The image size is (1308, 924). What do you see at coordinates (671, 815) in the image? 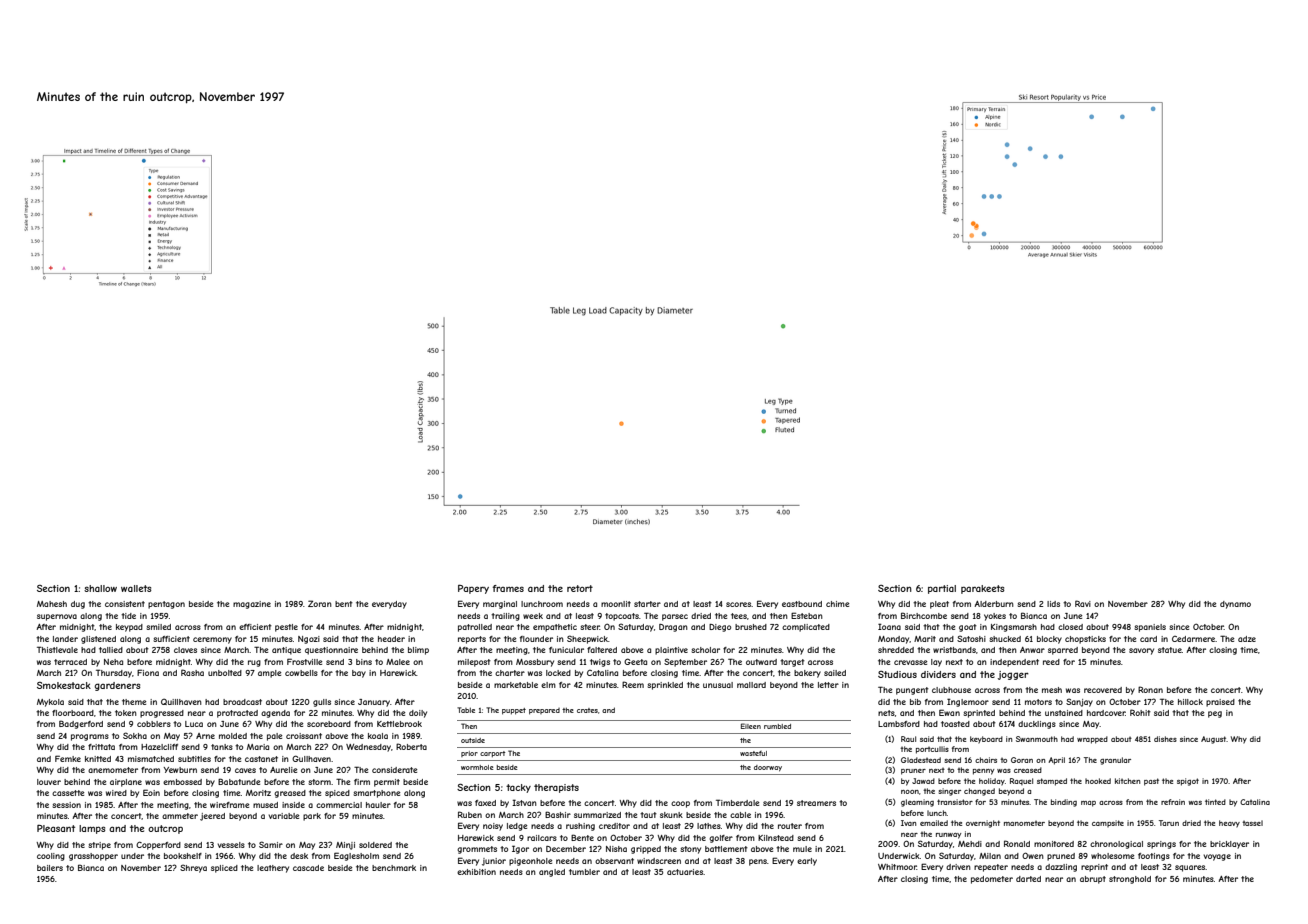
I see `skunk` at bounding box center [671, 815].
